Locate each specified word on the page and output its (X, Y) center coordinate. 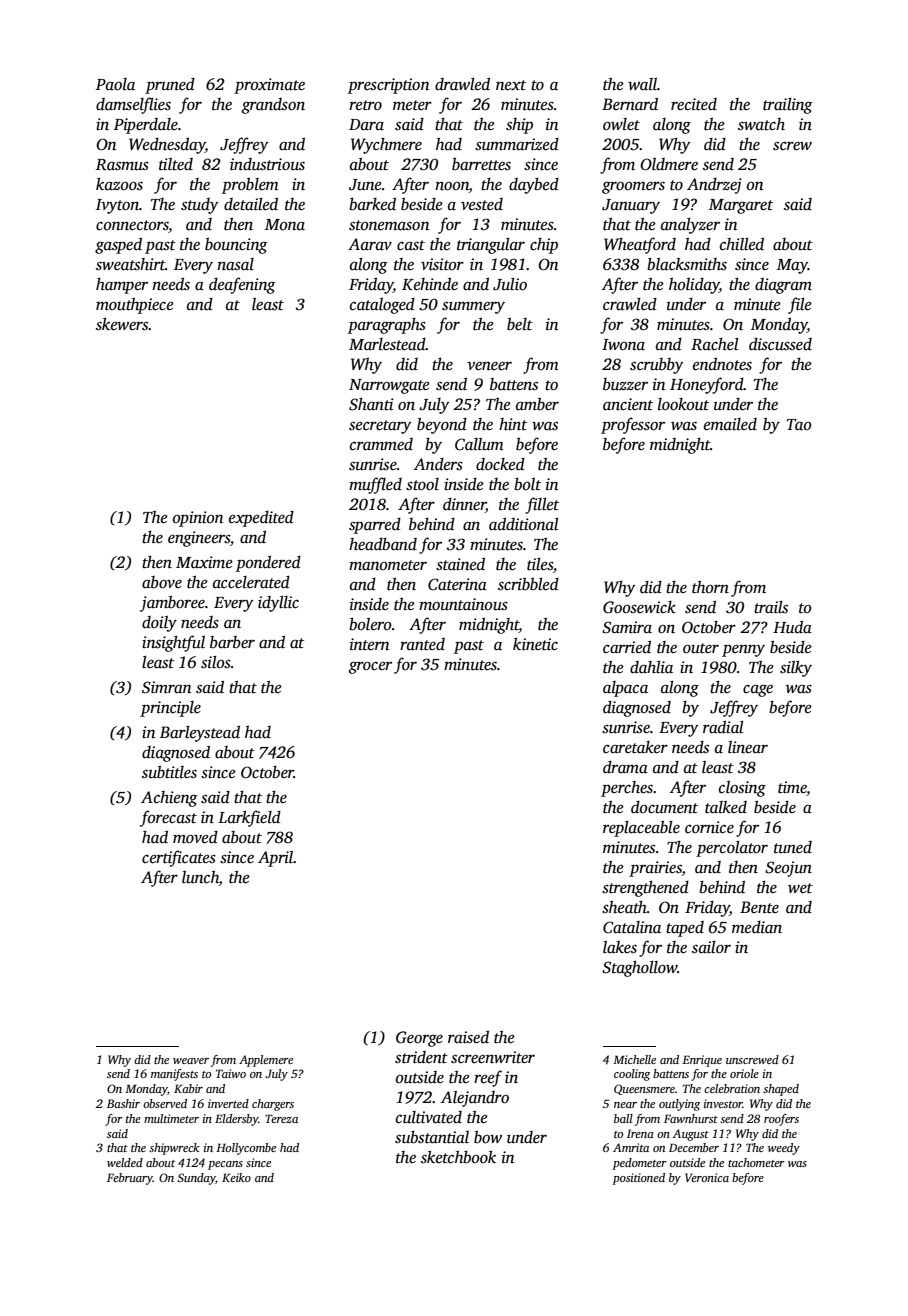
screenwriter (493, 1057)
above (162, 582)
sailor (711, 947)
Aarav (370, 244)
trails (771, 607)
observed (165, 1103)
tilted (176, 164)
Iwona (623, 344)
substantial (432, 1137)
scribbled (528, 584)
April (275, 859)
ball (623, 1118)
